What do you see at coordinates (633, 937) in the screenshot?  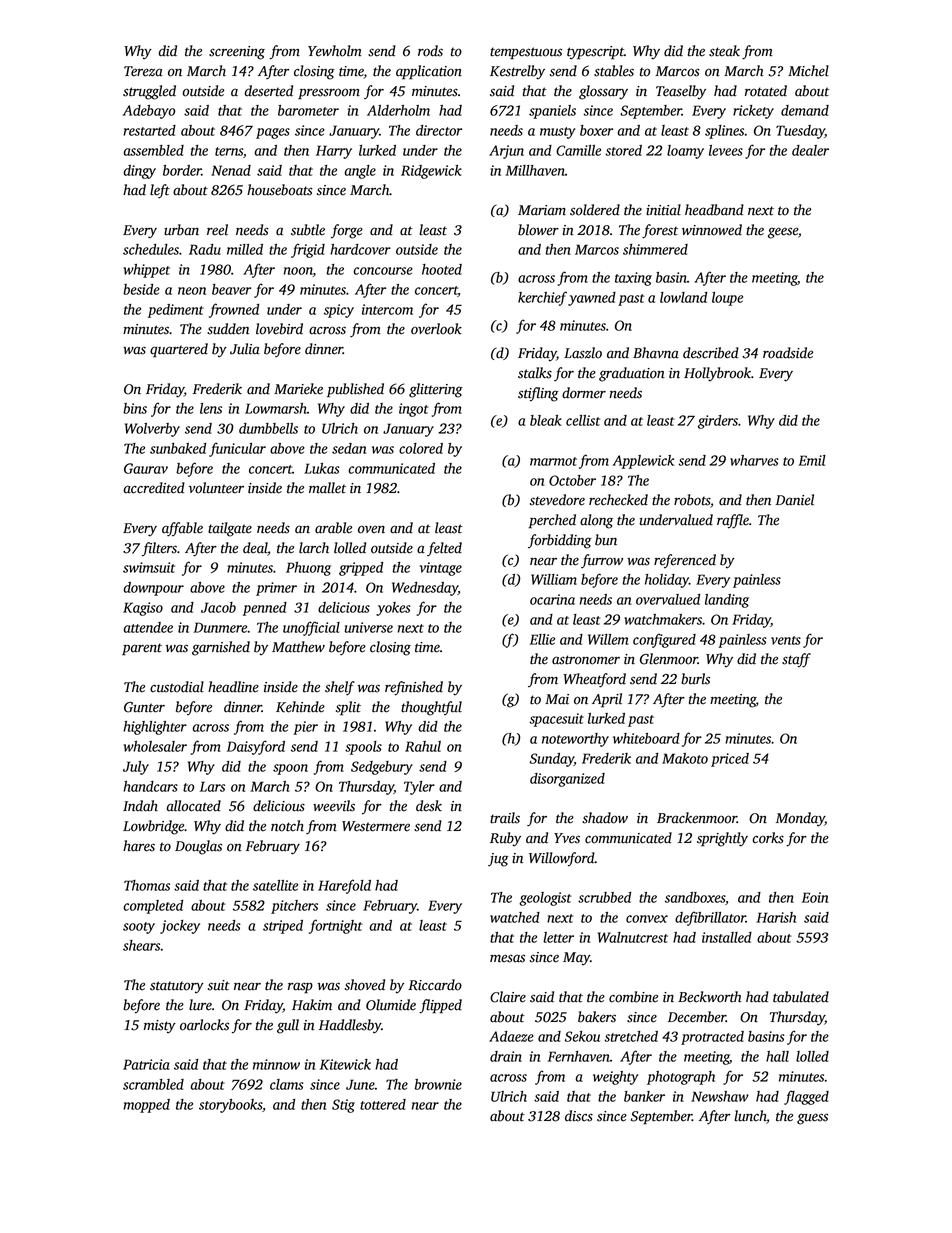 I see `Walnutcrest` at bounding box center [633, 937].
